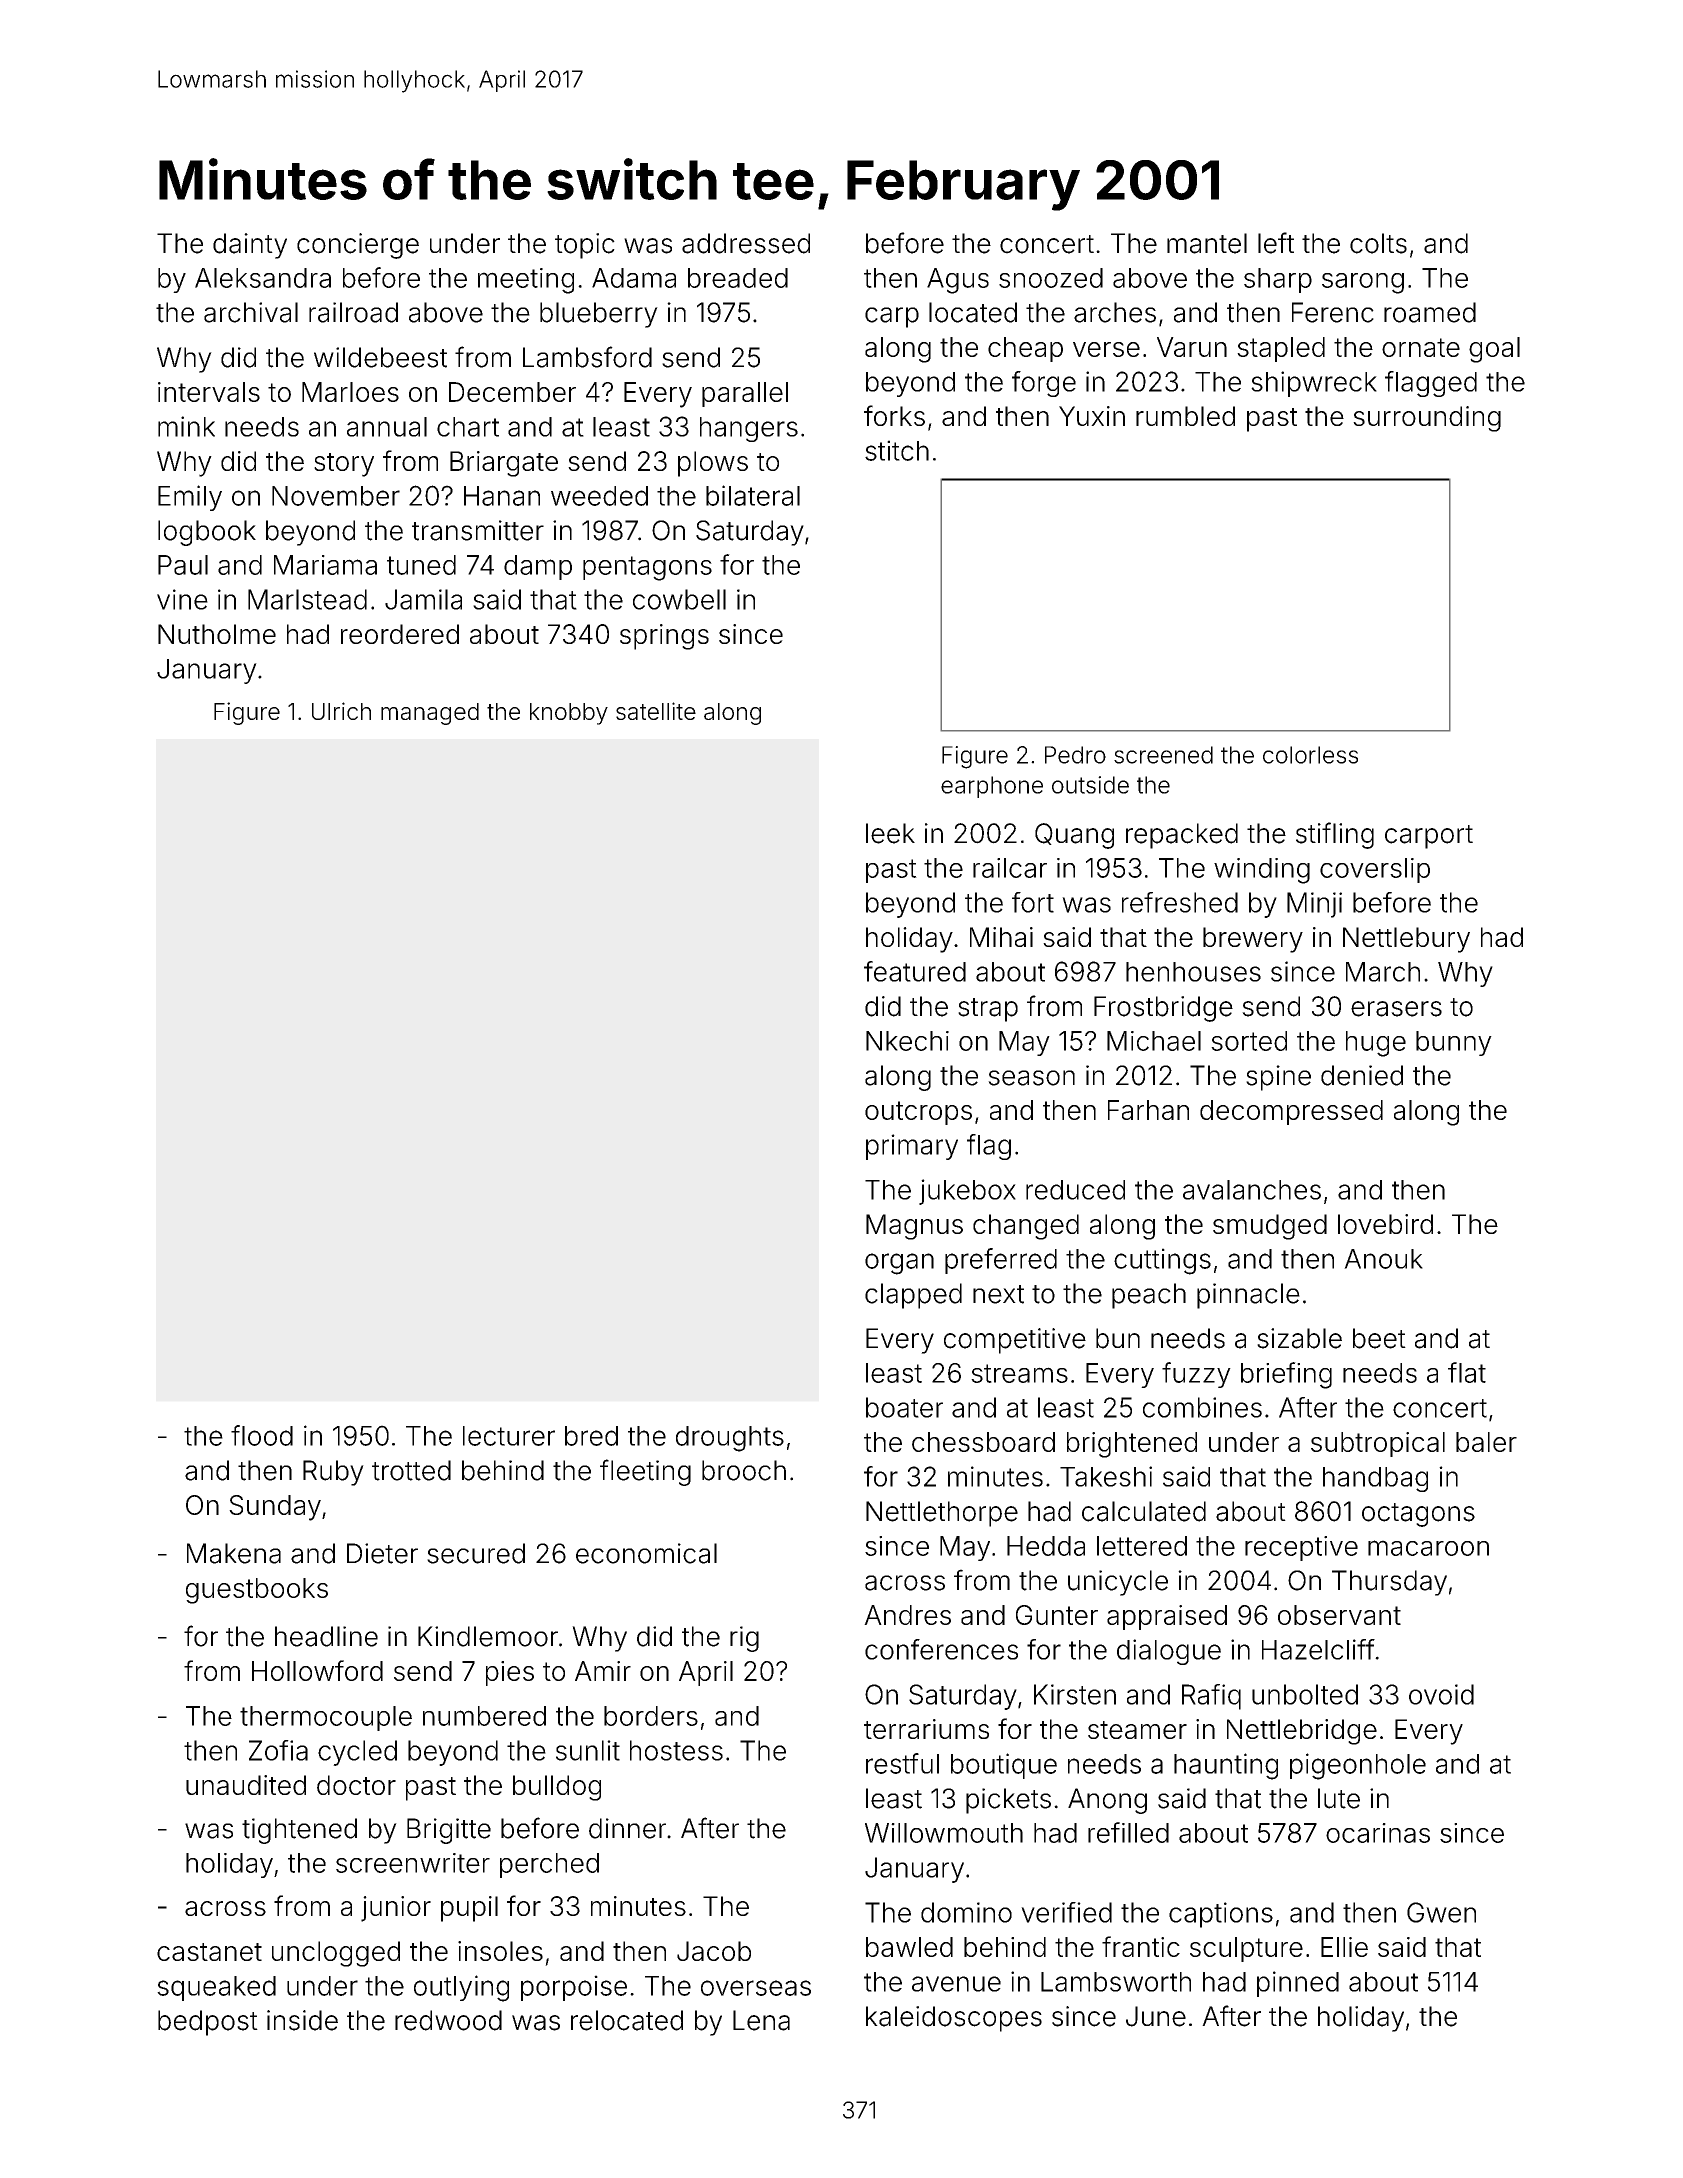 This screenshot has height=2178, width=1683. I want to click on left, so click(1276, 243).
